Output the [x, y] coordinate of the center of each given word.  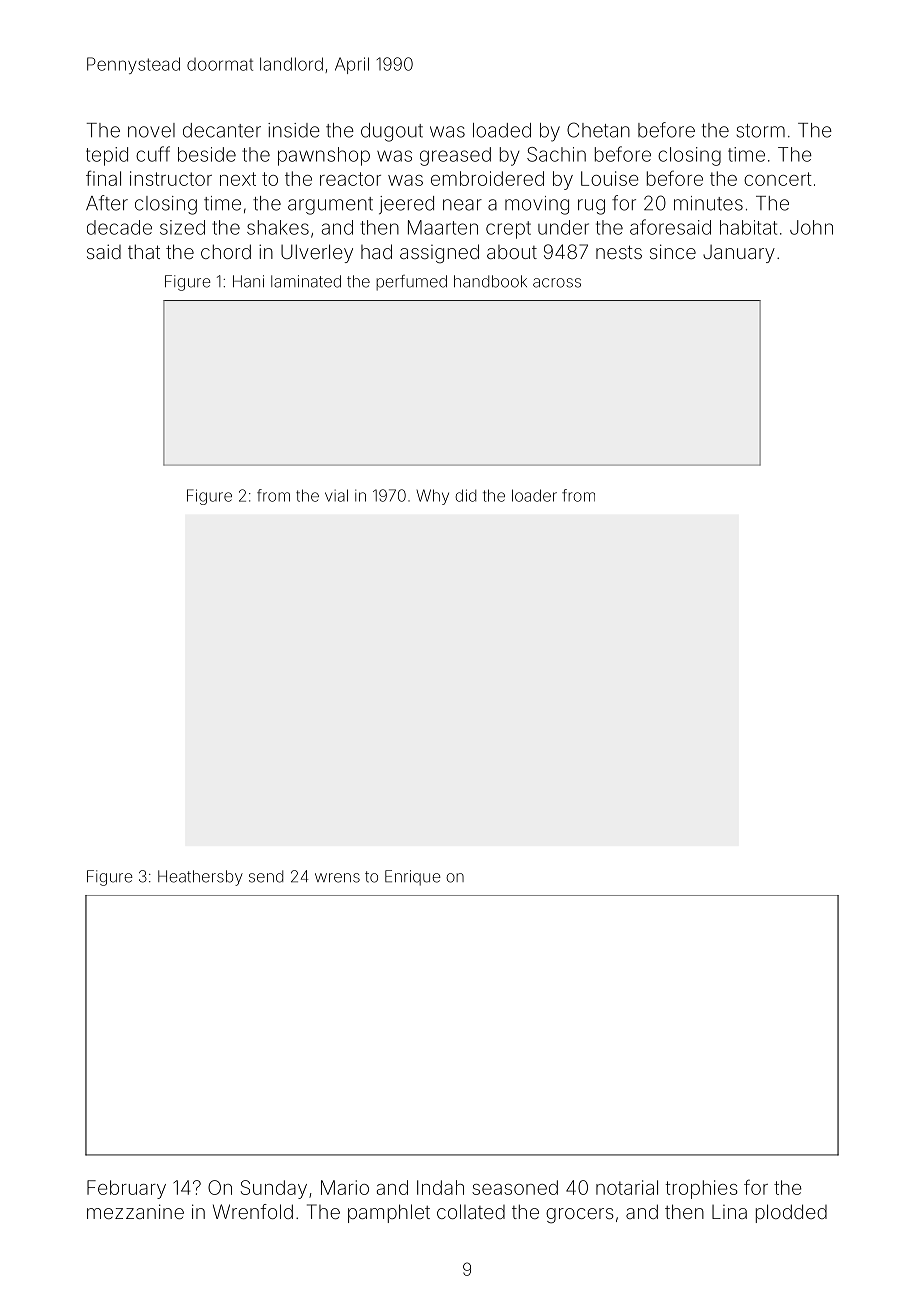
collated [471, 1211]
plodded [791, 1213]
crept [508, 230]
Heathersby [200, 878]
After [107, 203]
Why [432, 497]
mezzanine [135, 1211]
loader [534, 495]
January [739, 254]
